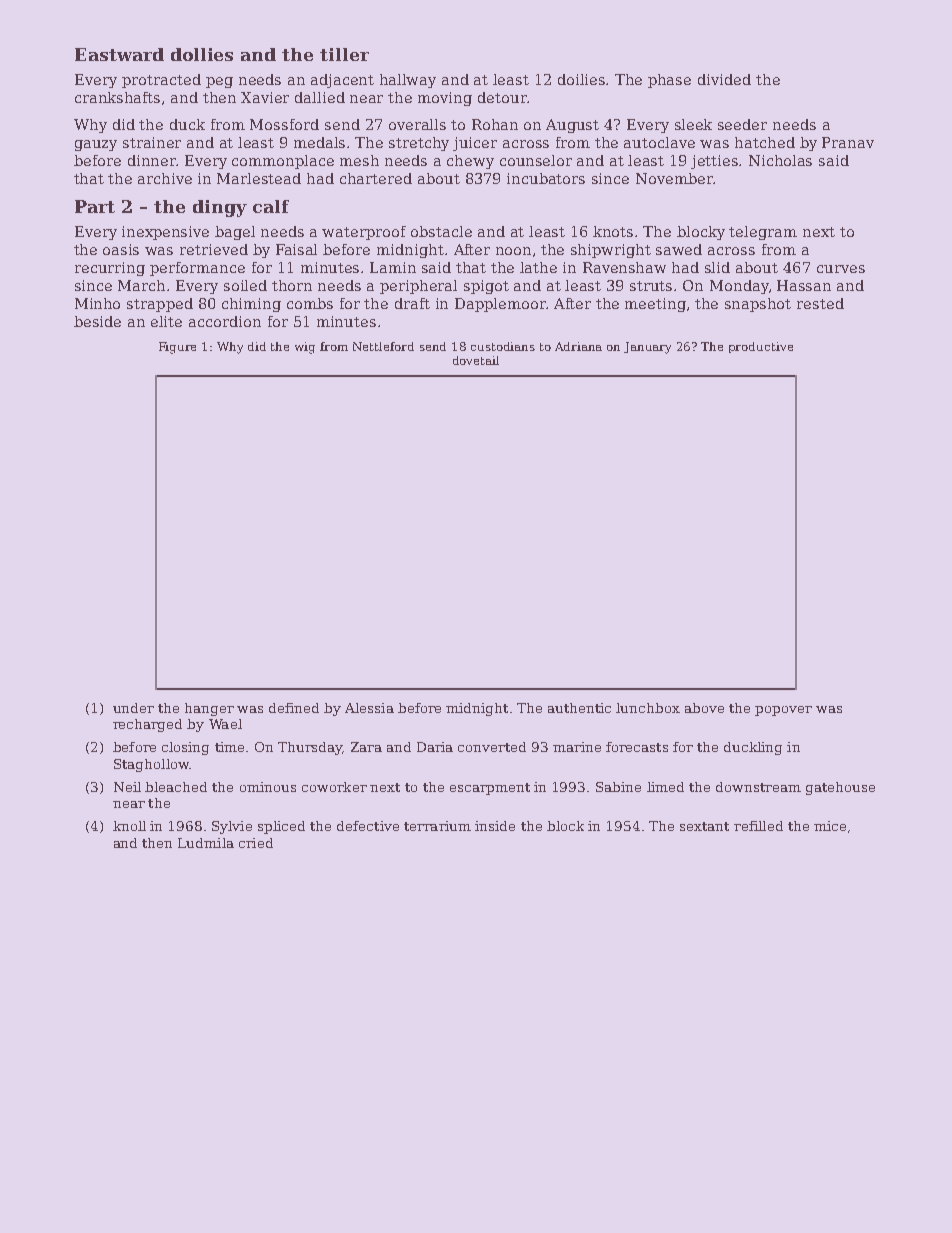 Image resolution: width=952 pixels, height=1233 pixels. Describe the element at coordinates (495, 826) in the image. I see `inside` at that location.
